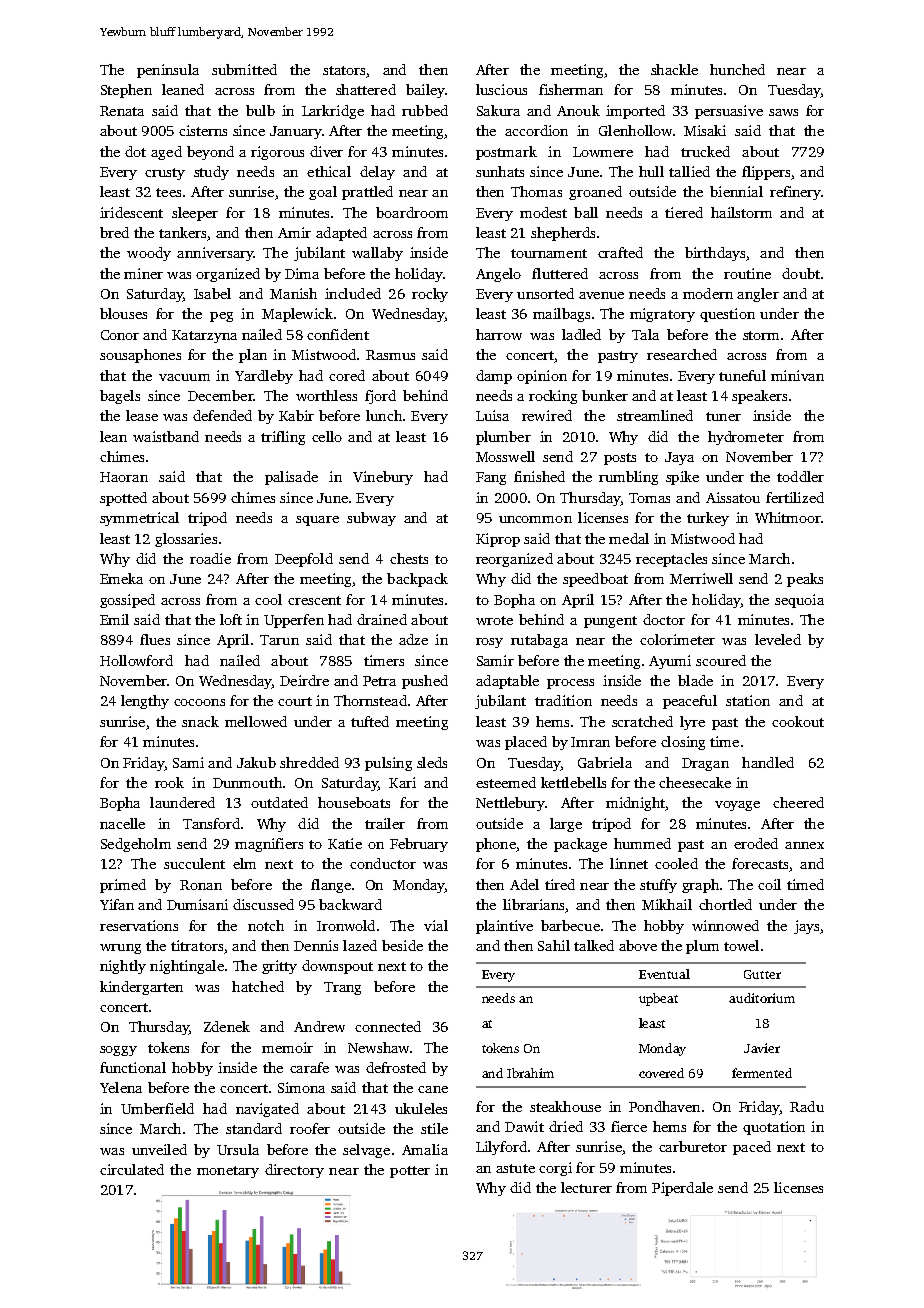  What do you see at coordinates (679, 458) in the page?
I see `Jaya` at bounding box center [679, 458].
